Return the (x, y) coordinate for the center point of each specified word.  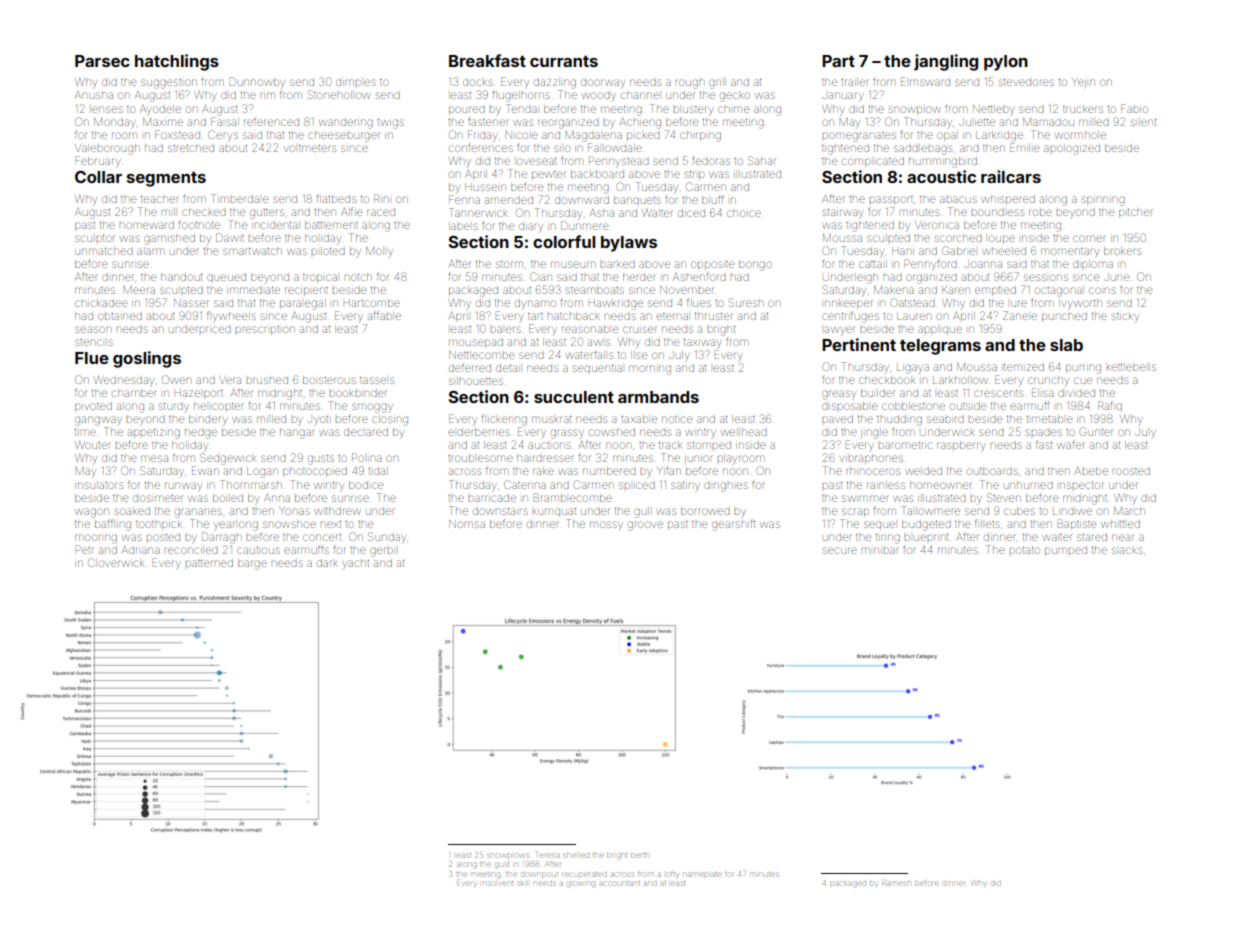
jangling (946, 62)
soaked (132, 511)
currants (564, 61)
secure (840, 550)
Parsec (102, 61)
